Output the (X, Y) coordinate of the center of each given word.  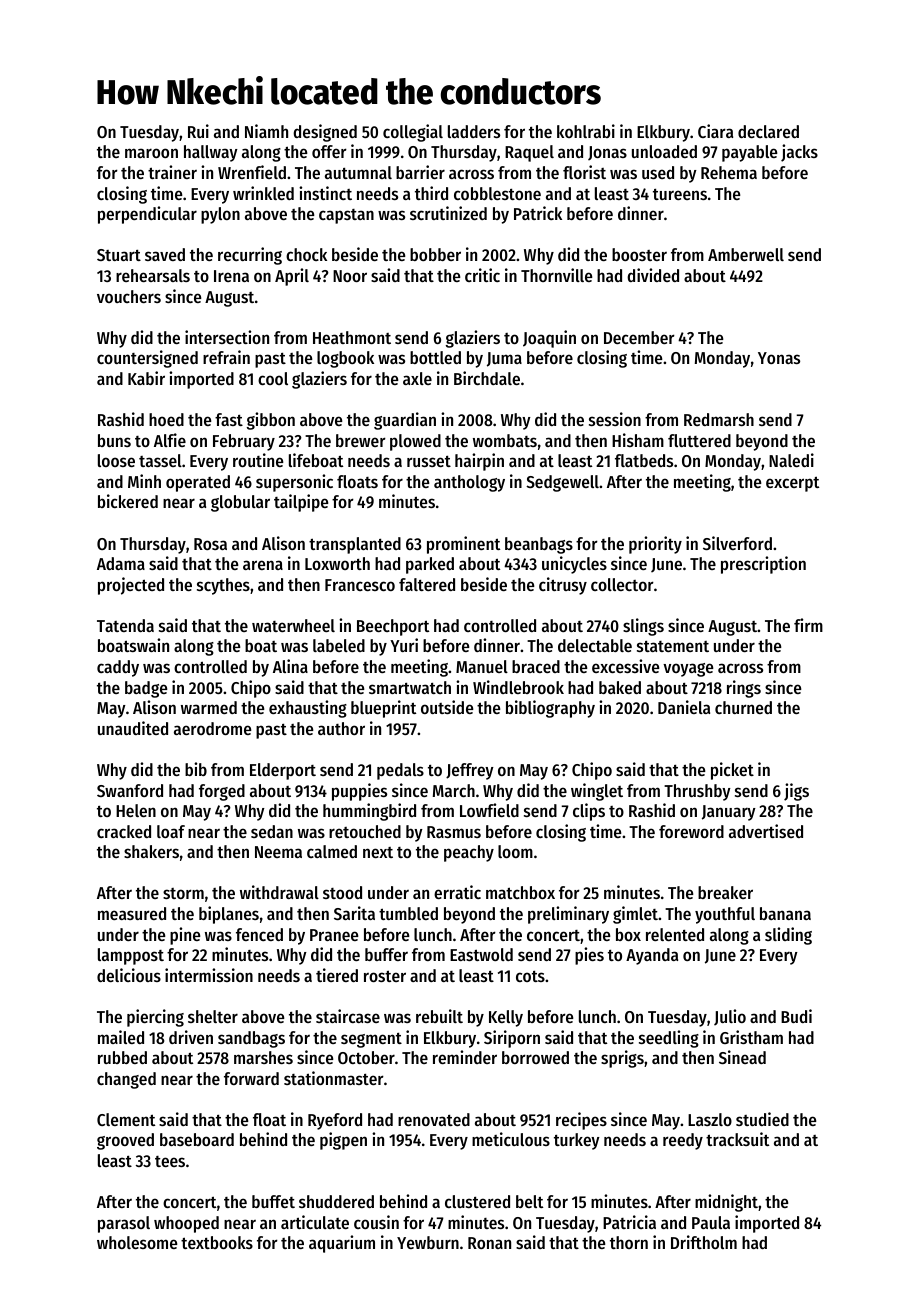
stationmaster (334, 1078)
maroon (151, 153)
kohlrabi (586, 131)
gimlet (635, 915)
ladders (474, 131)
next (378, 852)
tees (170, 1161)
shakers (151, 851)
